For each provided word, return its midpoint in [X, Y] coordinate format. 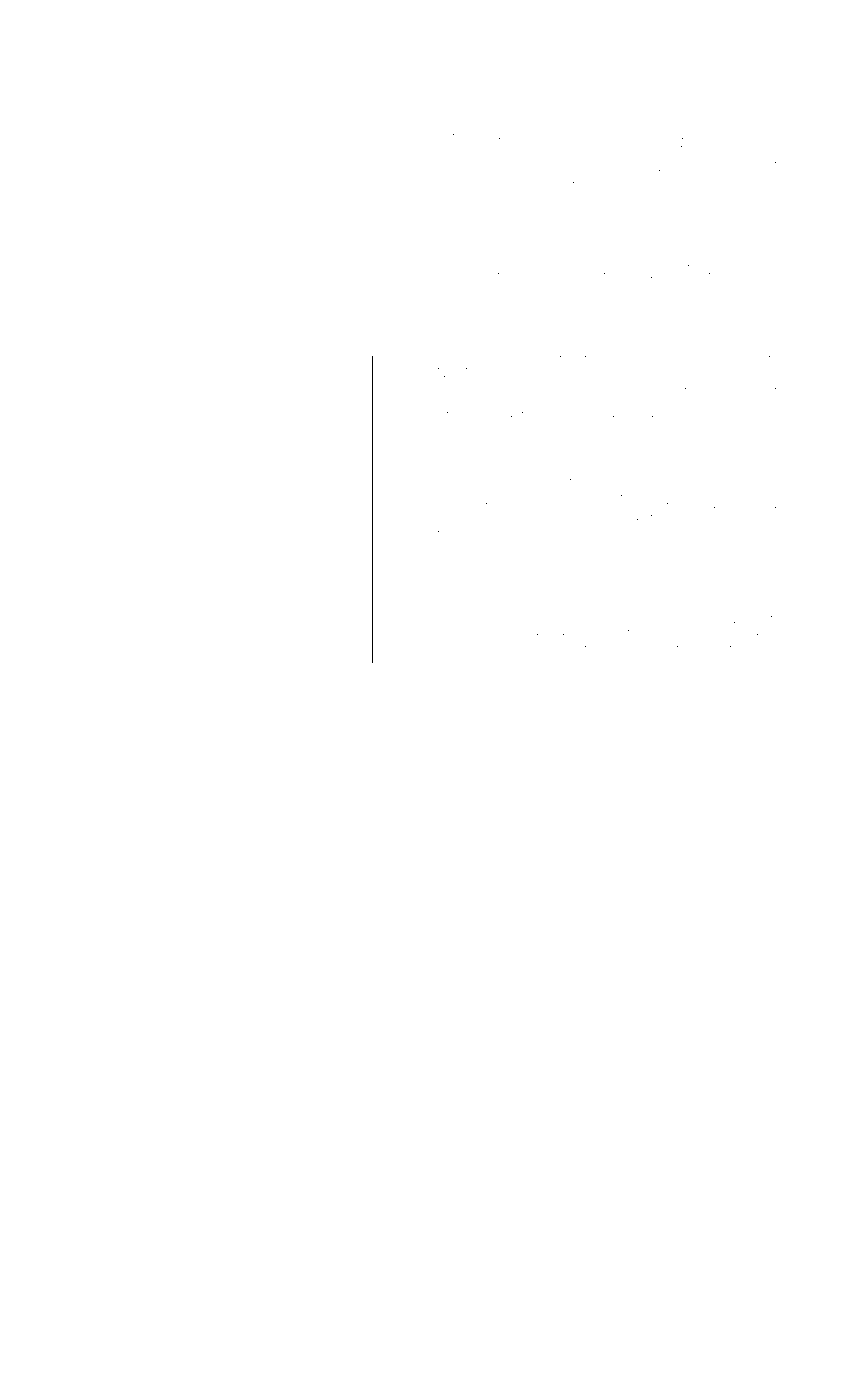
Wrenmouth [501, 80]
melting [451, 506]
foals [472, 644]
